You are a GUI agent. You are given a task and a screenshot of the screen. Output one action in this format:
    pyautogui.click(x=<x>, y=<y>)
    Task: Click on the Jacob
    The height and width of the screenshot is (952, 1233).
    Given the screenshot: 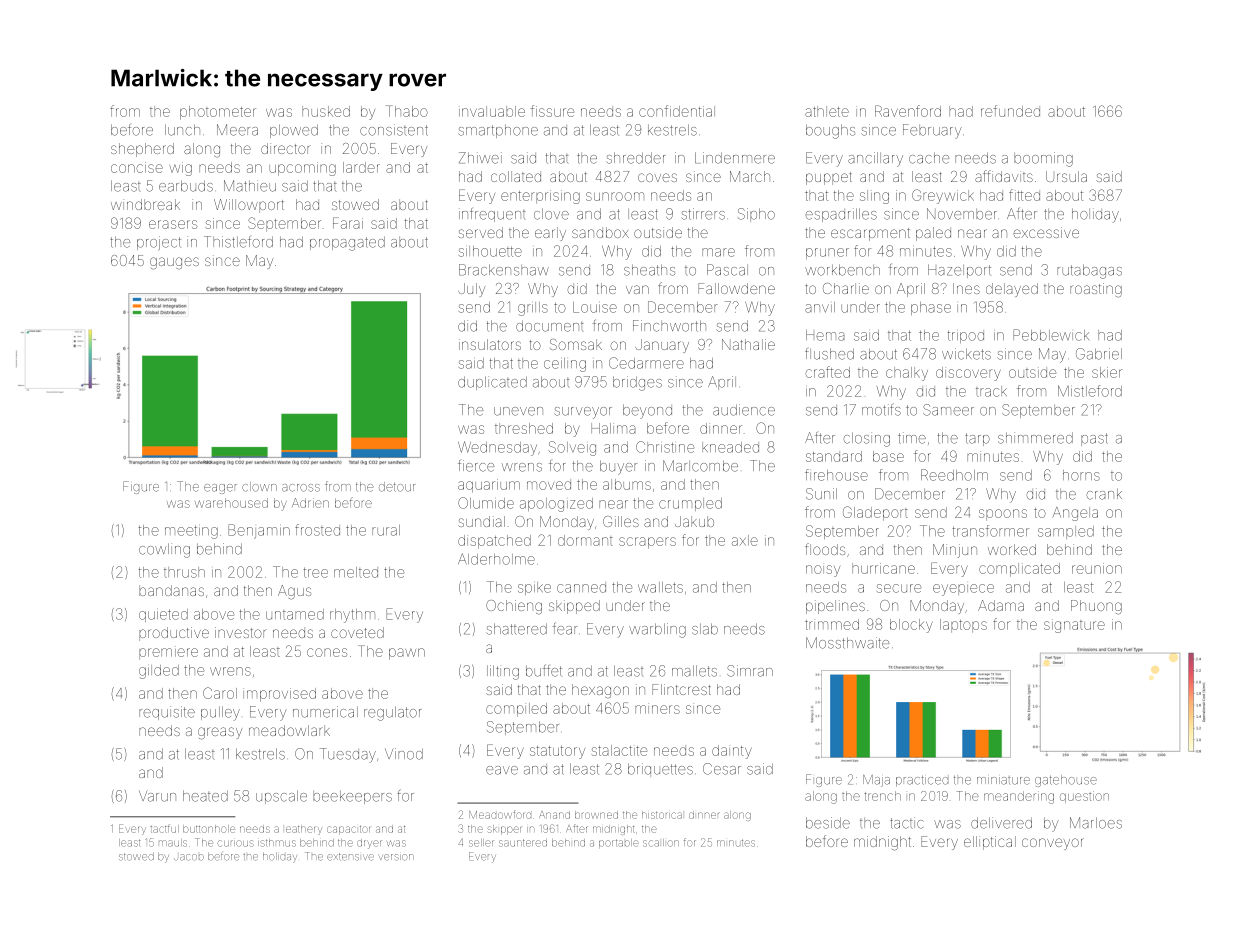 What is the action you would take?
    pyautogui.click(x=189, y=857)
